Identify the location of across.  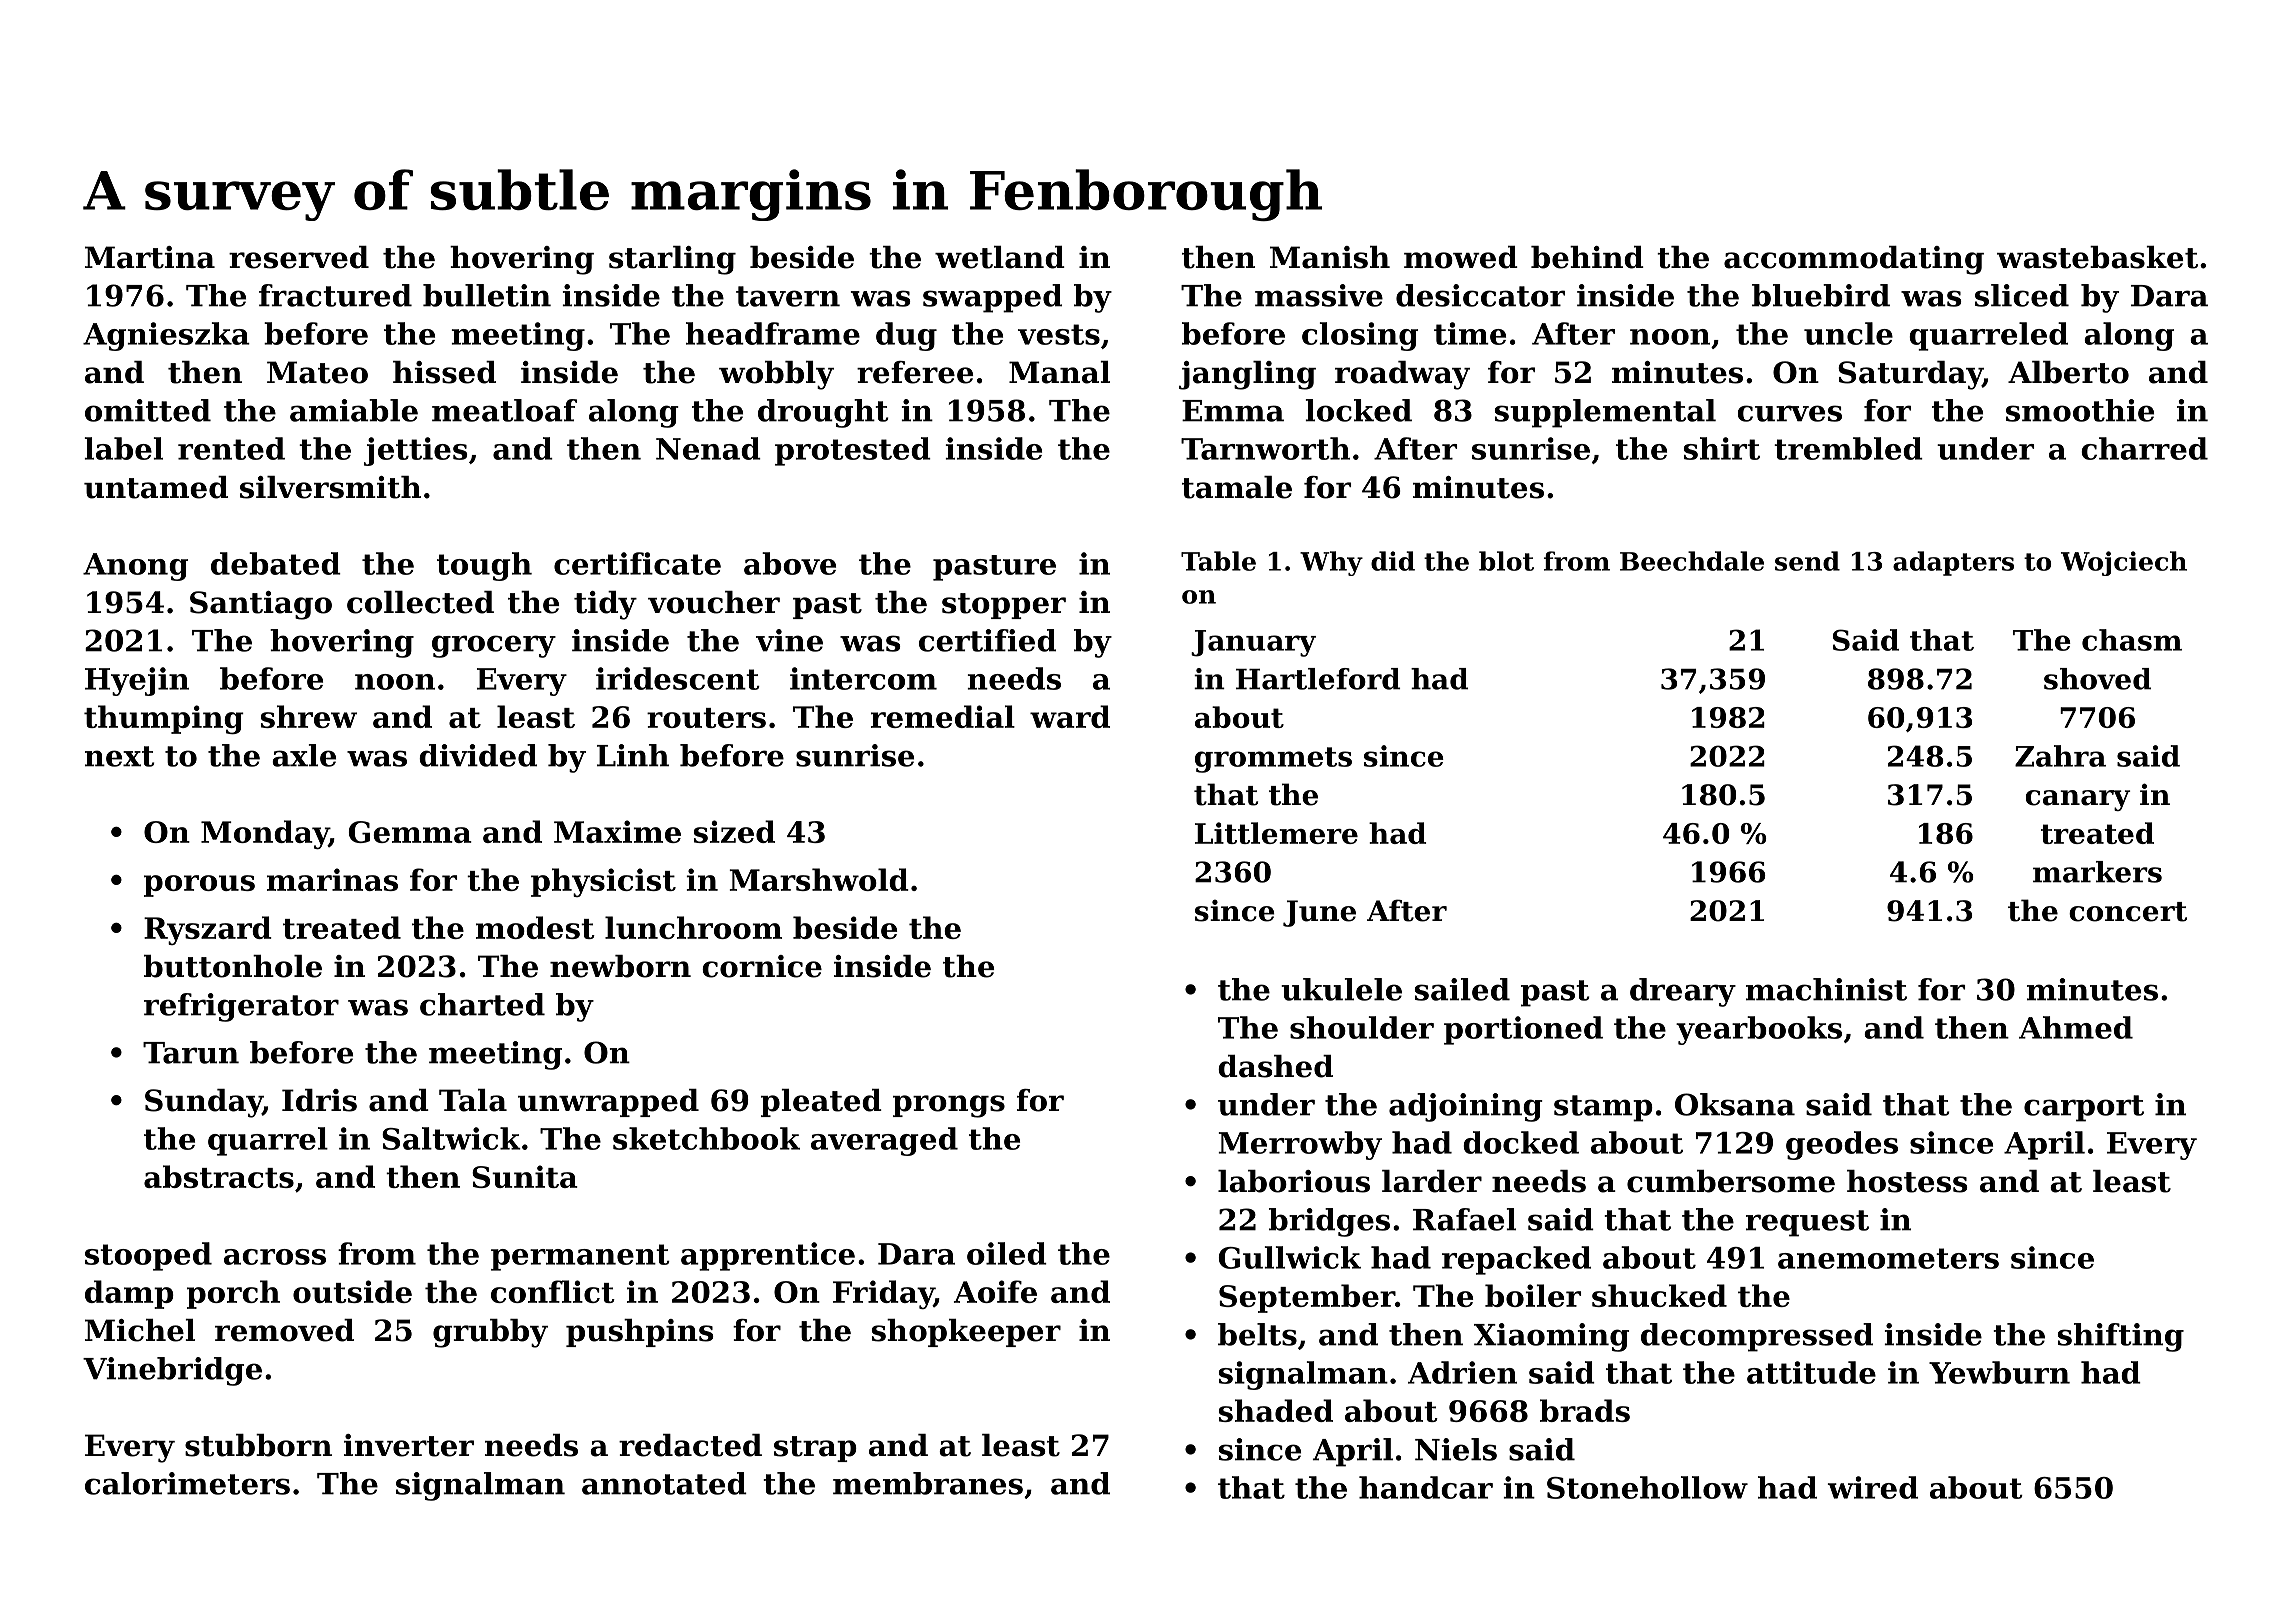
(275, 1257).
